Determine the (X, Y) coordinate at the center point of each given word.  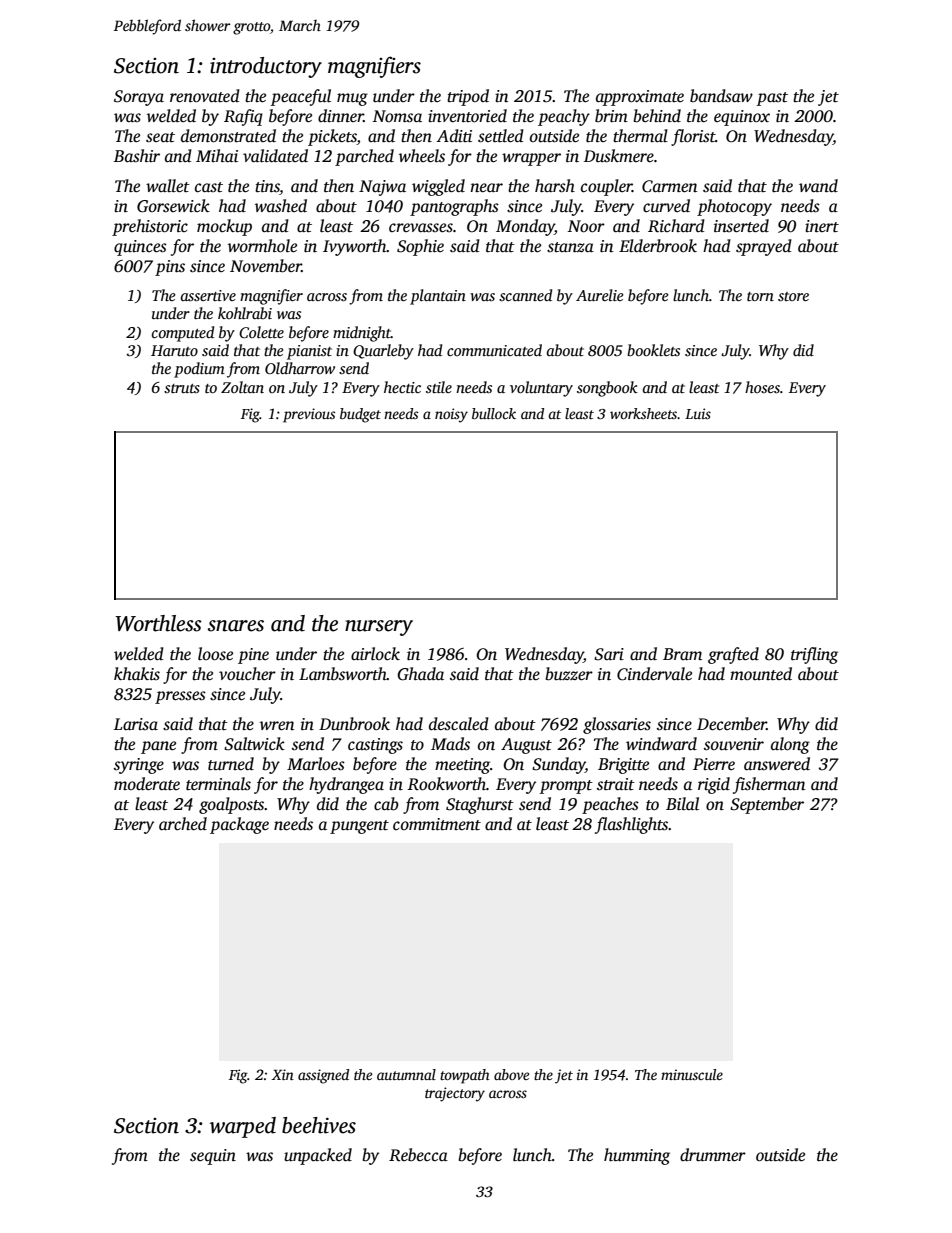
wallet (168, 186)
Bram (682, 654)
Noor (586, 226)
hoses (762, 387)
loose (215, 654)
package (239, 825)
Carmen (670, 186)
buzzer (569, 674)
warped (243, 1127)
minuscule (692, 1074)
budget (360, 415)
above (511, 1074)
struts (182, 388)
